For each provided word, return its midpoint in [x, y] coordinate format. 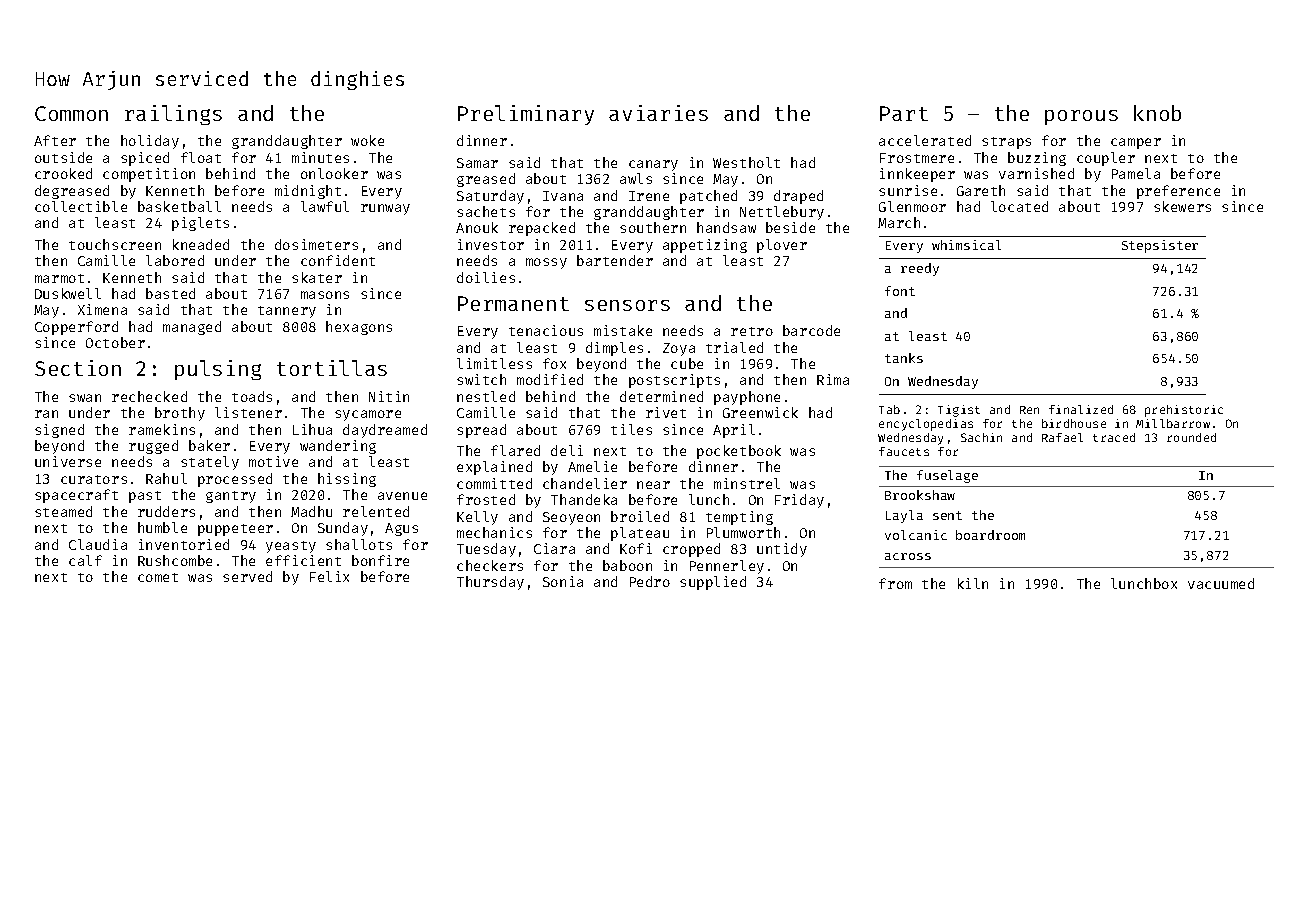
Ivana [563, 196]
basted [170, 293]
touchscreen [115, 244]
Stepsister [1160, 246]
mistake [623, 330]
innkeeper [917, 175]
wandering [338, 447]
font [900, 291]
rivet [666, 412]
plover [782, 246]
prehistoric [1184, 411]
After [55, 140]
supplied [713, 583]
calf [85, 560]
